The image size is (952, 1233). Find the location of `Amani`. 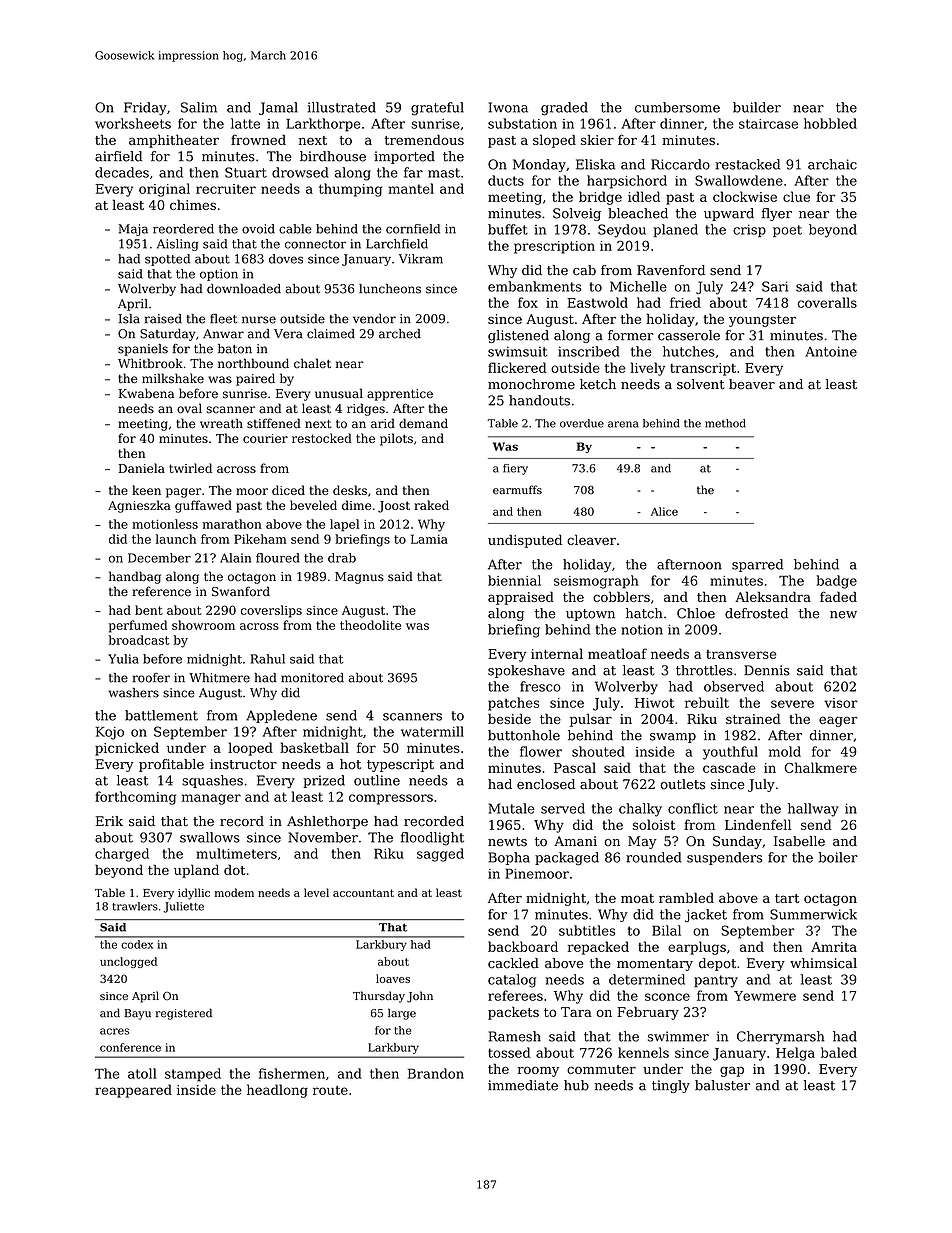

Amani is located at coordinates (575, 841).
